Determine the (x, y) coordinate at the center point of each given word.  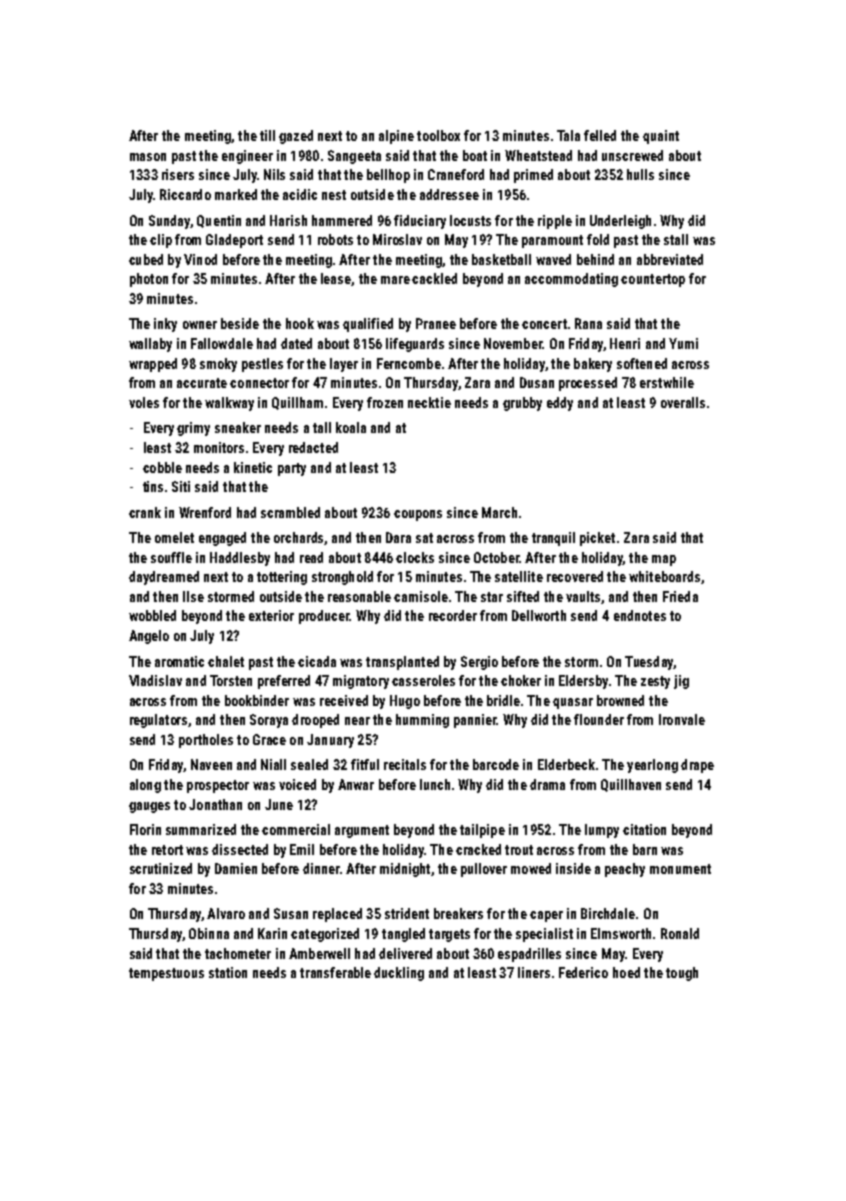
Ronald (680, 933)
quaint (661, 137)
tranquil (553, 539)
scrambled (290, 512)
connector (259, 383)
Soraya (269, 721)
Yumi (683, 343)
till (267, 135)
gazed (296, 137)
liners (534, 972)
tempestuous (166, 974)
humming (422, 721)
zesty (655, 682)
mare (395, 280)
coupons (418, 515)
